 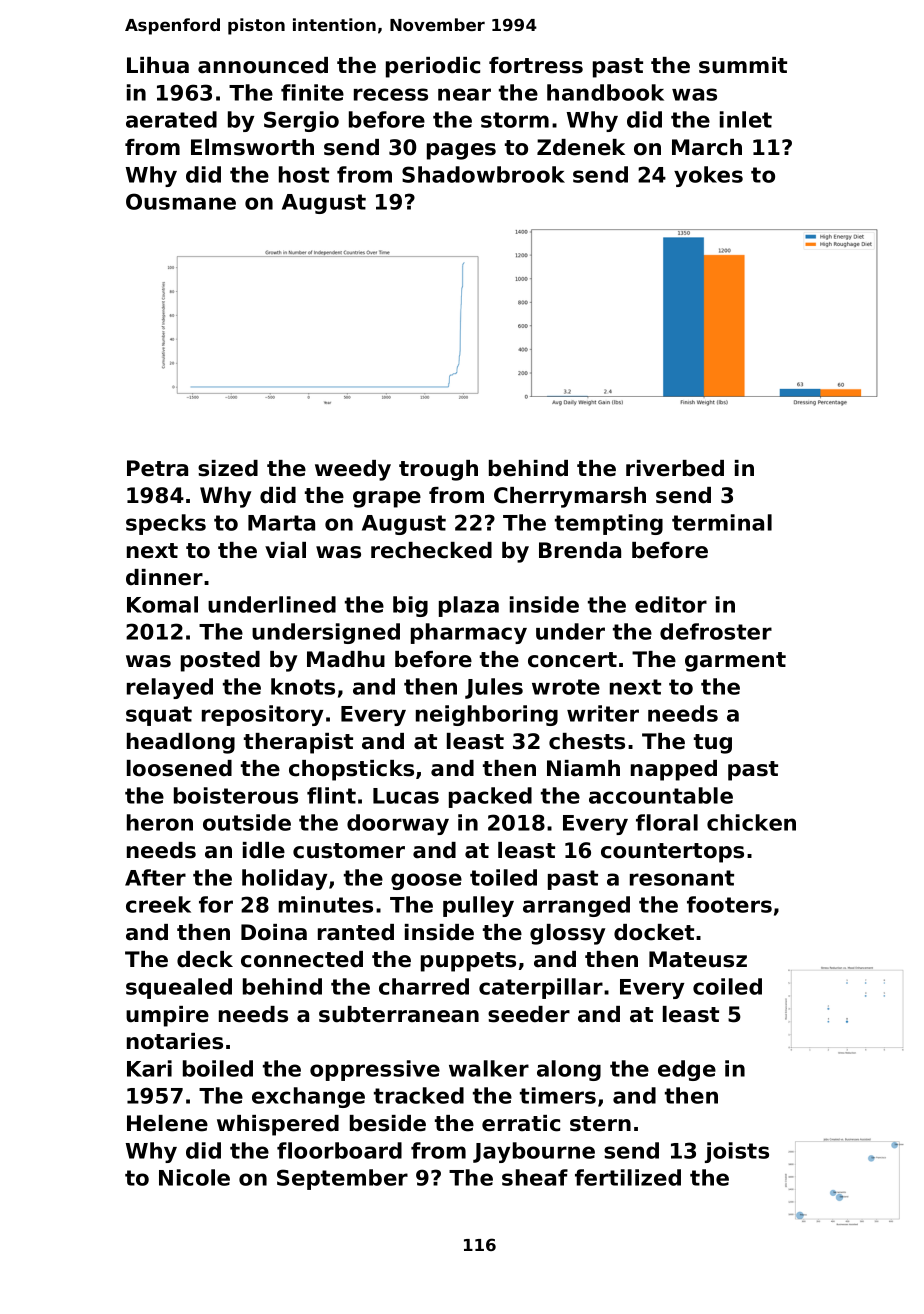 What do you see at coordinates (433, 67) in the page?
I see `periodic` at bounding box center [433, 67].
